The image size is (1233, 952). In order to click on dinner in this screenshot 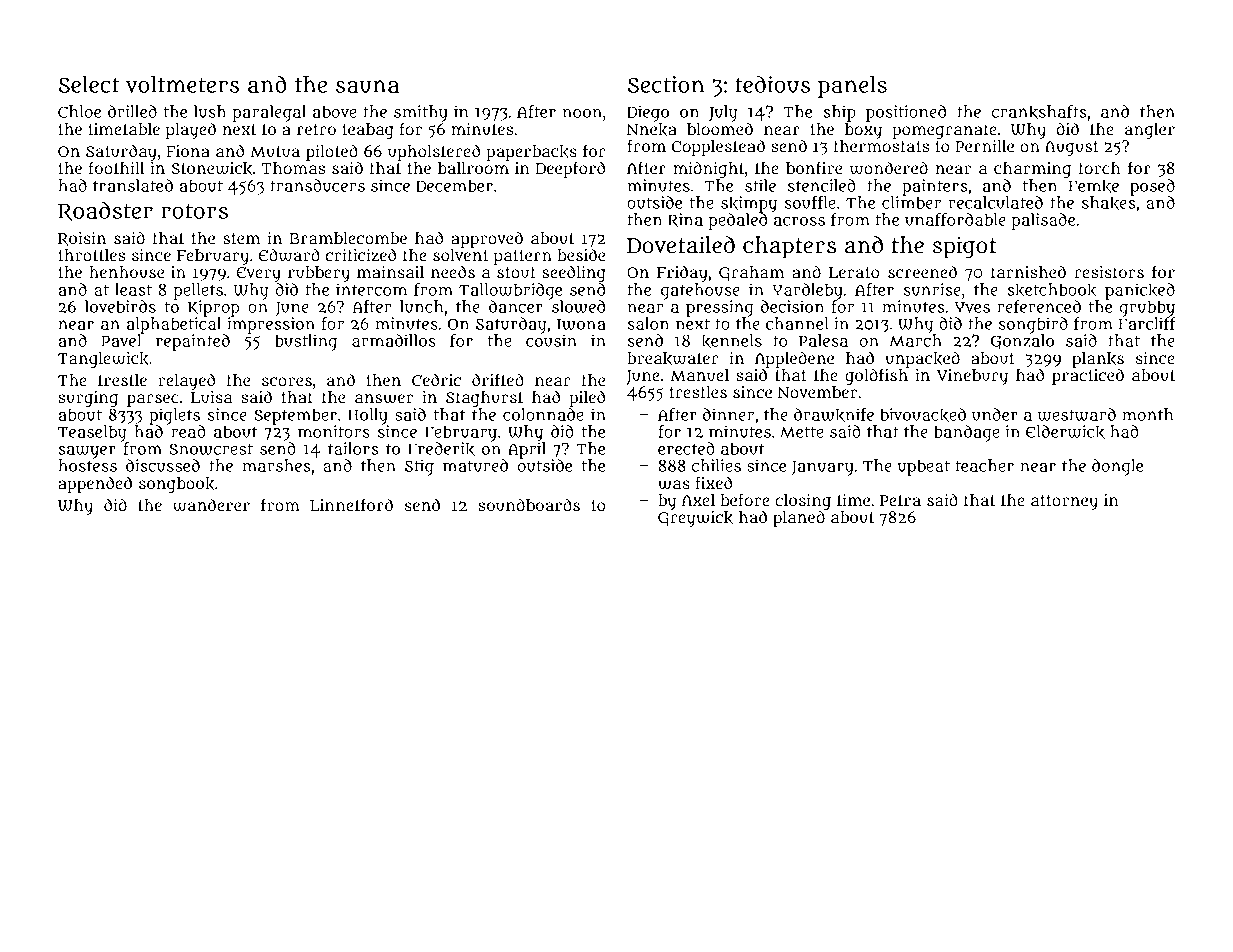, I will do `click(728, 414)`.
